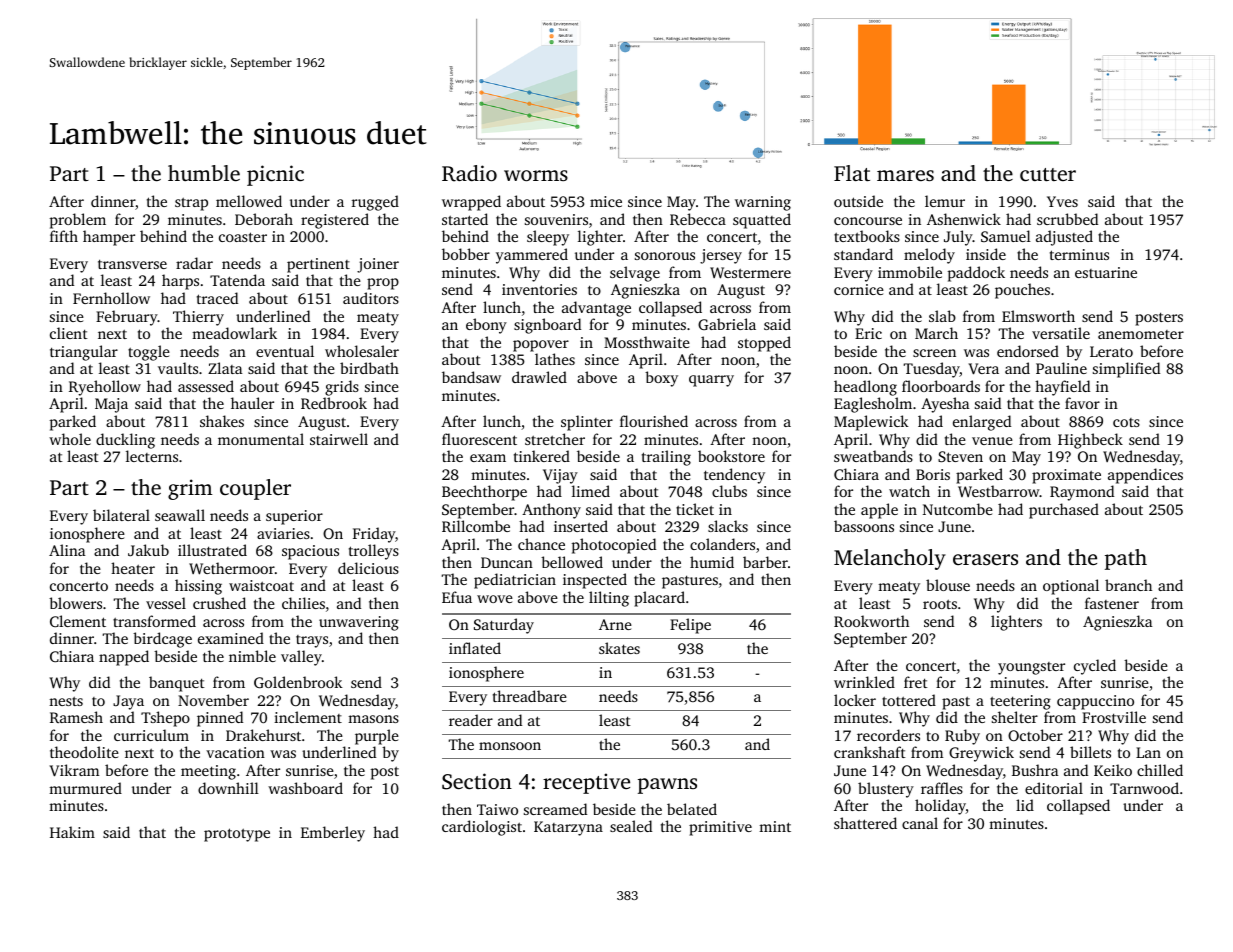 The image size is (1233, 952). Describe the element at coordinates (133, 568) in the screenshot. I see `heater` at that location.
